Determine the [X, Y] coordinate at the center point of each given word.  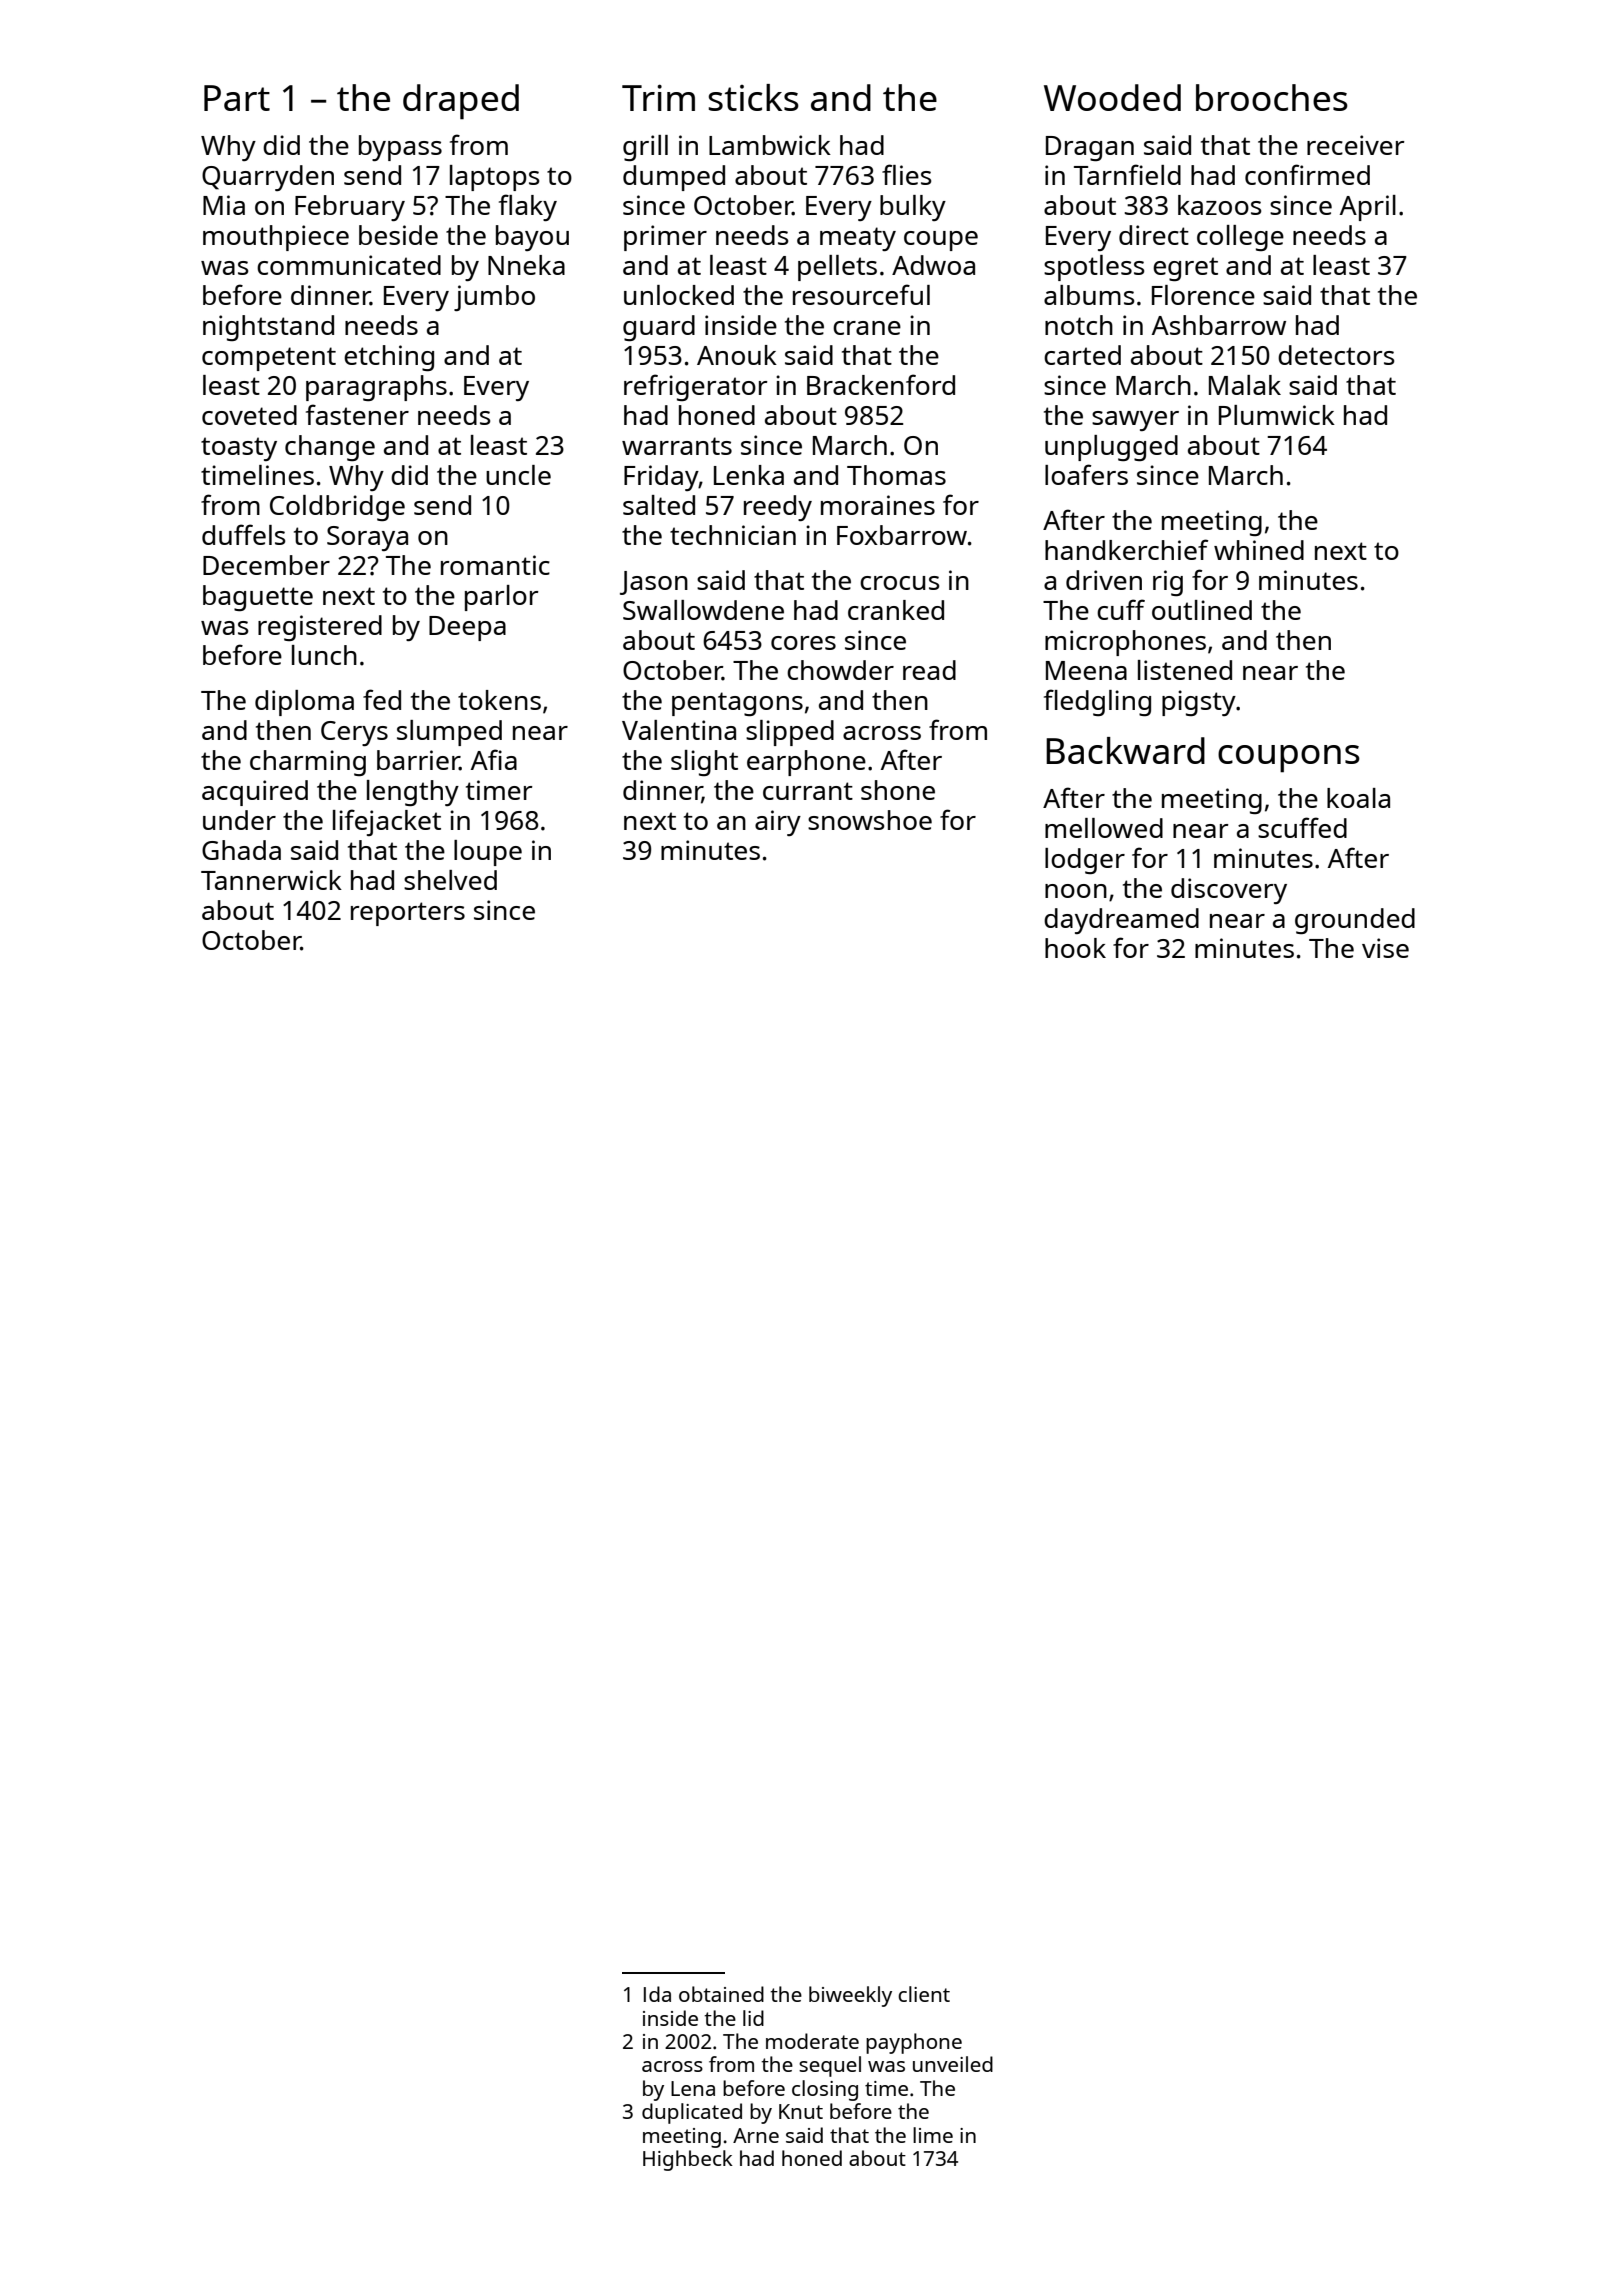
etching [389, 358]
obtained [721, 1994]
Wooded [1112, 97]
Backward [1125, 750]
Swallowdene [703, 610]
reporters [408, 914]
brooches [1272, 97]
